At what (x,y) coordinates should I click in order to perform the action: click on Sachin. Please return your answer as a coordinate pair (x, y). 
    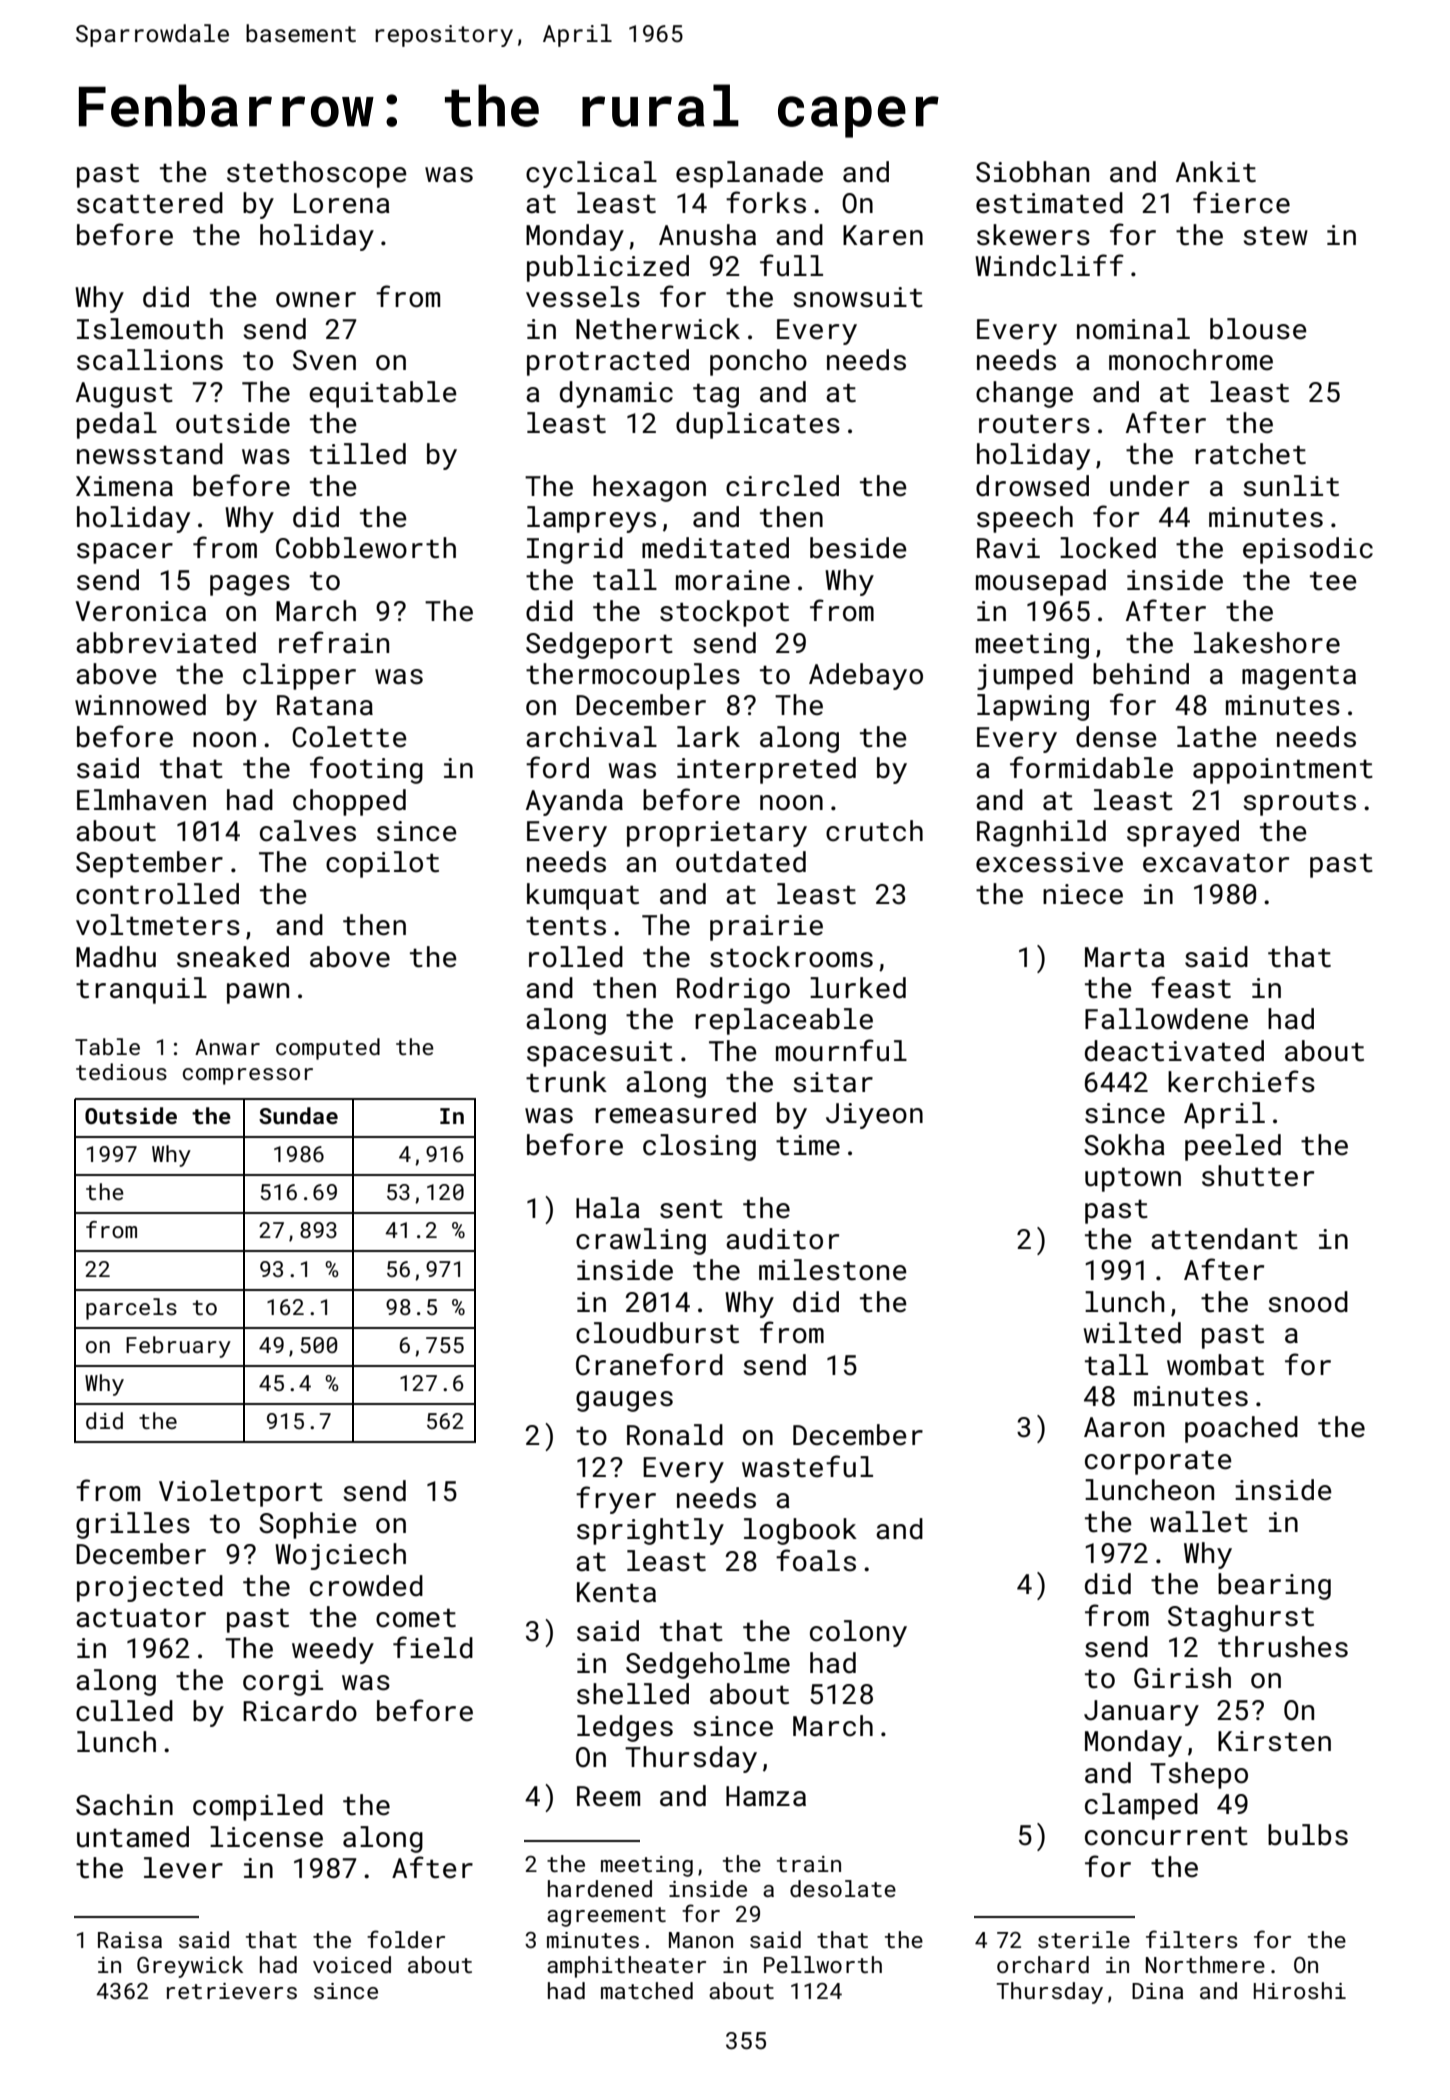
    Looking at the image, I should click on (124, 1805).
